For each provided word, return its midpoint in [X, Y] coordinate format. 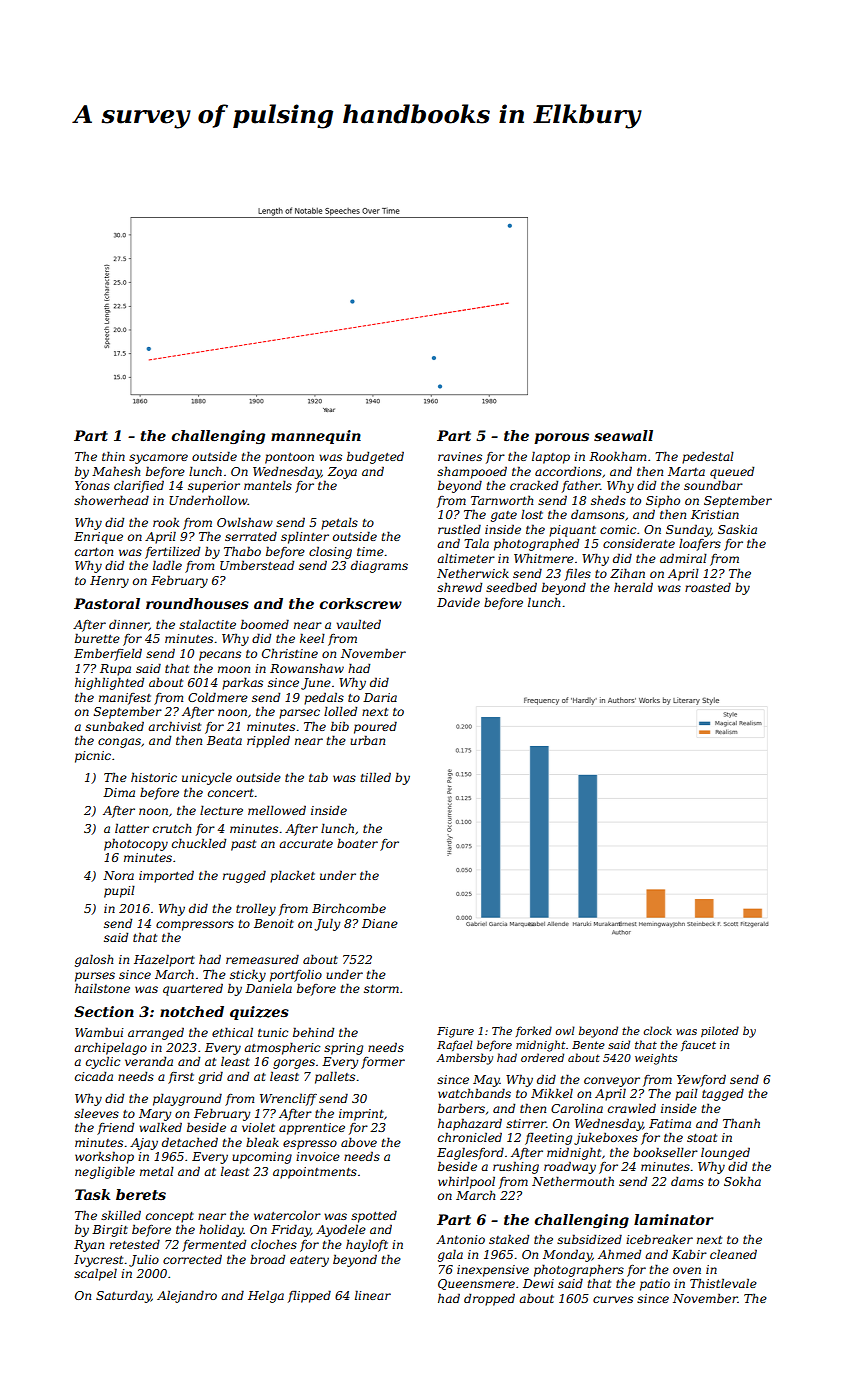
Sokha [742, 1181]
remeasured [262, 959]
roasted [708, 587]
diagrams [379, 566]
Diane [380, 923]
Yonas [92, 485]
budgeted [375, 457]
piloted [720, 1031]
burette [97, 638]
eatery [309, 1261]
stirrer [526, 1123]
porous [561, 438]
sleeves [96, 1113]
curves [613, 1299]
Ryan [89, 1246]
